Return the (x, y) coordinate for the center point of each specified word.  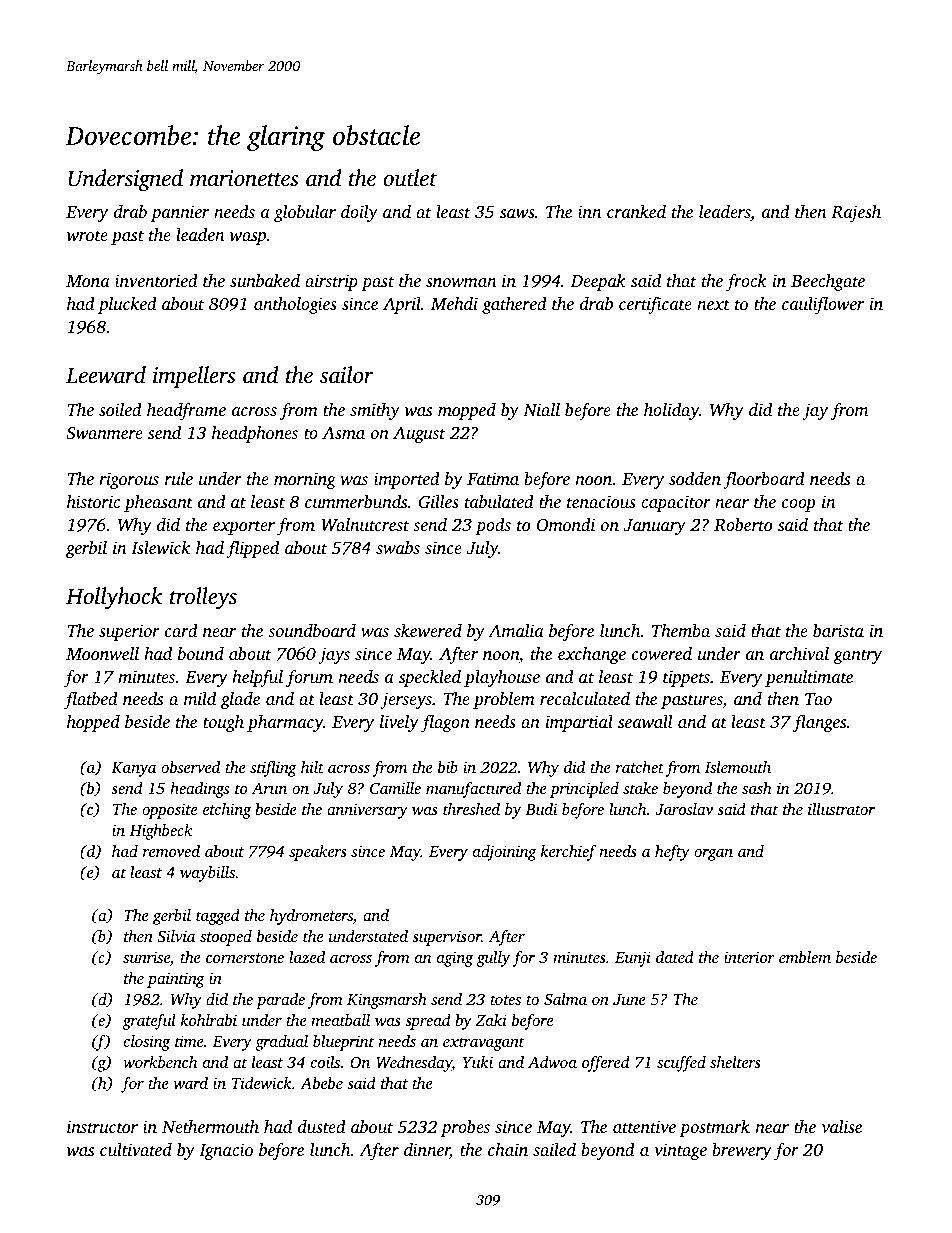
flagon (445, 723)
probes (465, 1128)
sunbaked (265, 280)
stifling (273, 769)
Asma (343, 432)
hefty (672, 853)
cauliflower (823, 305)
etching (227, 811)
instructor (102, 1126)
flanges (819, 723)
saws (517, 213)
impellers (194, 377)
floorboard (764, 480)
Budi (541, 809)
